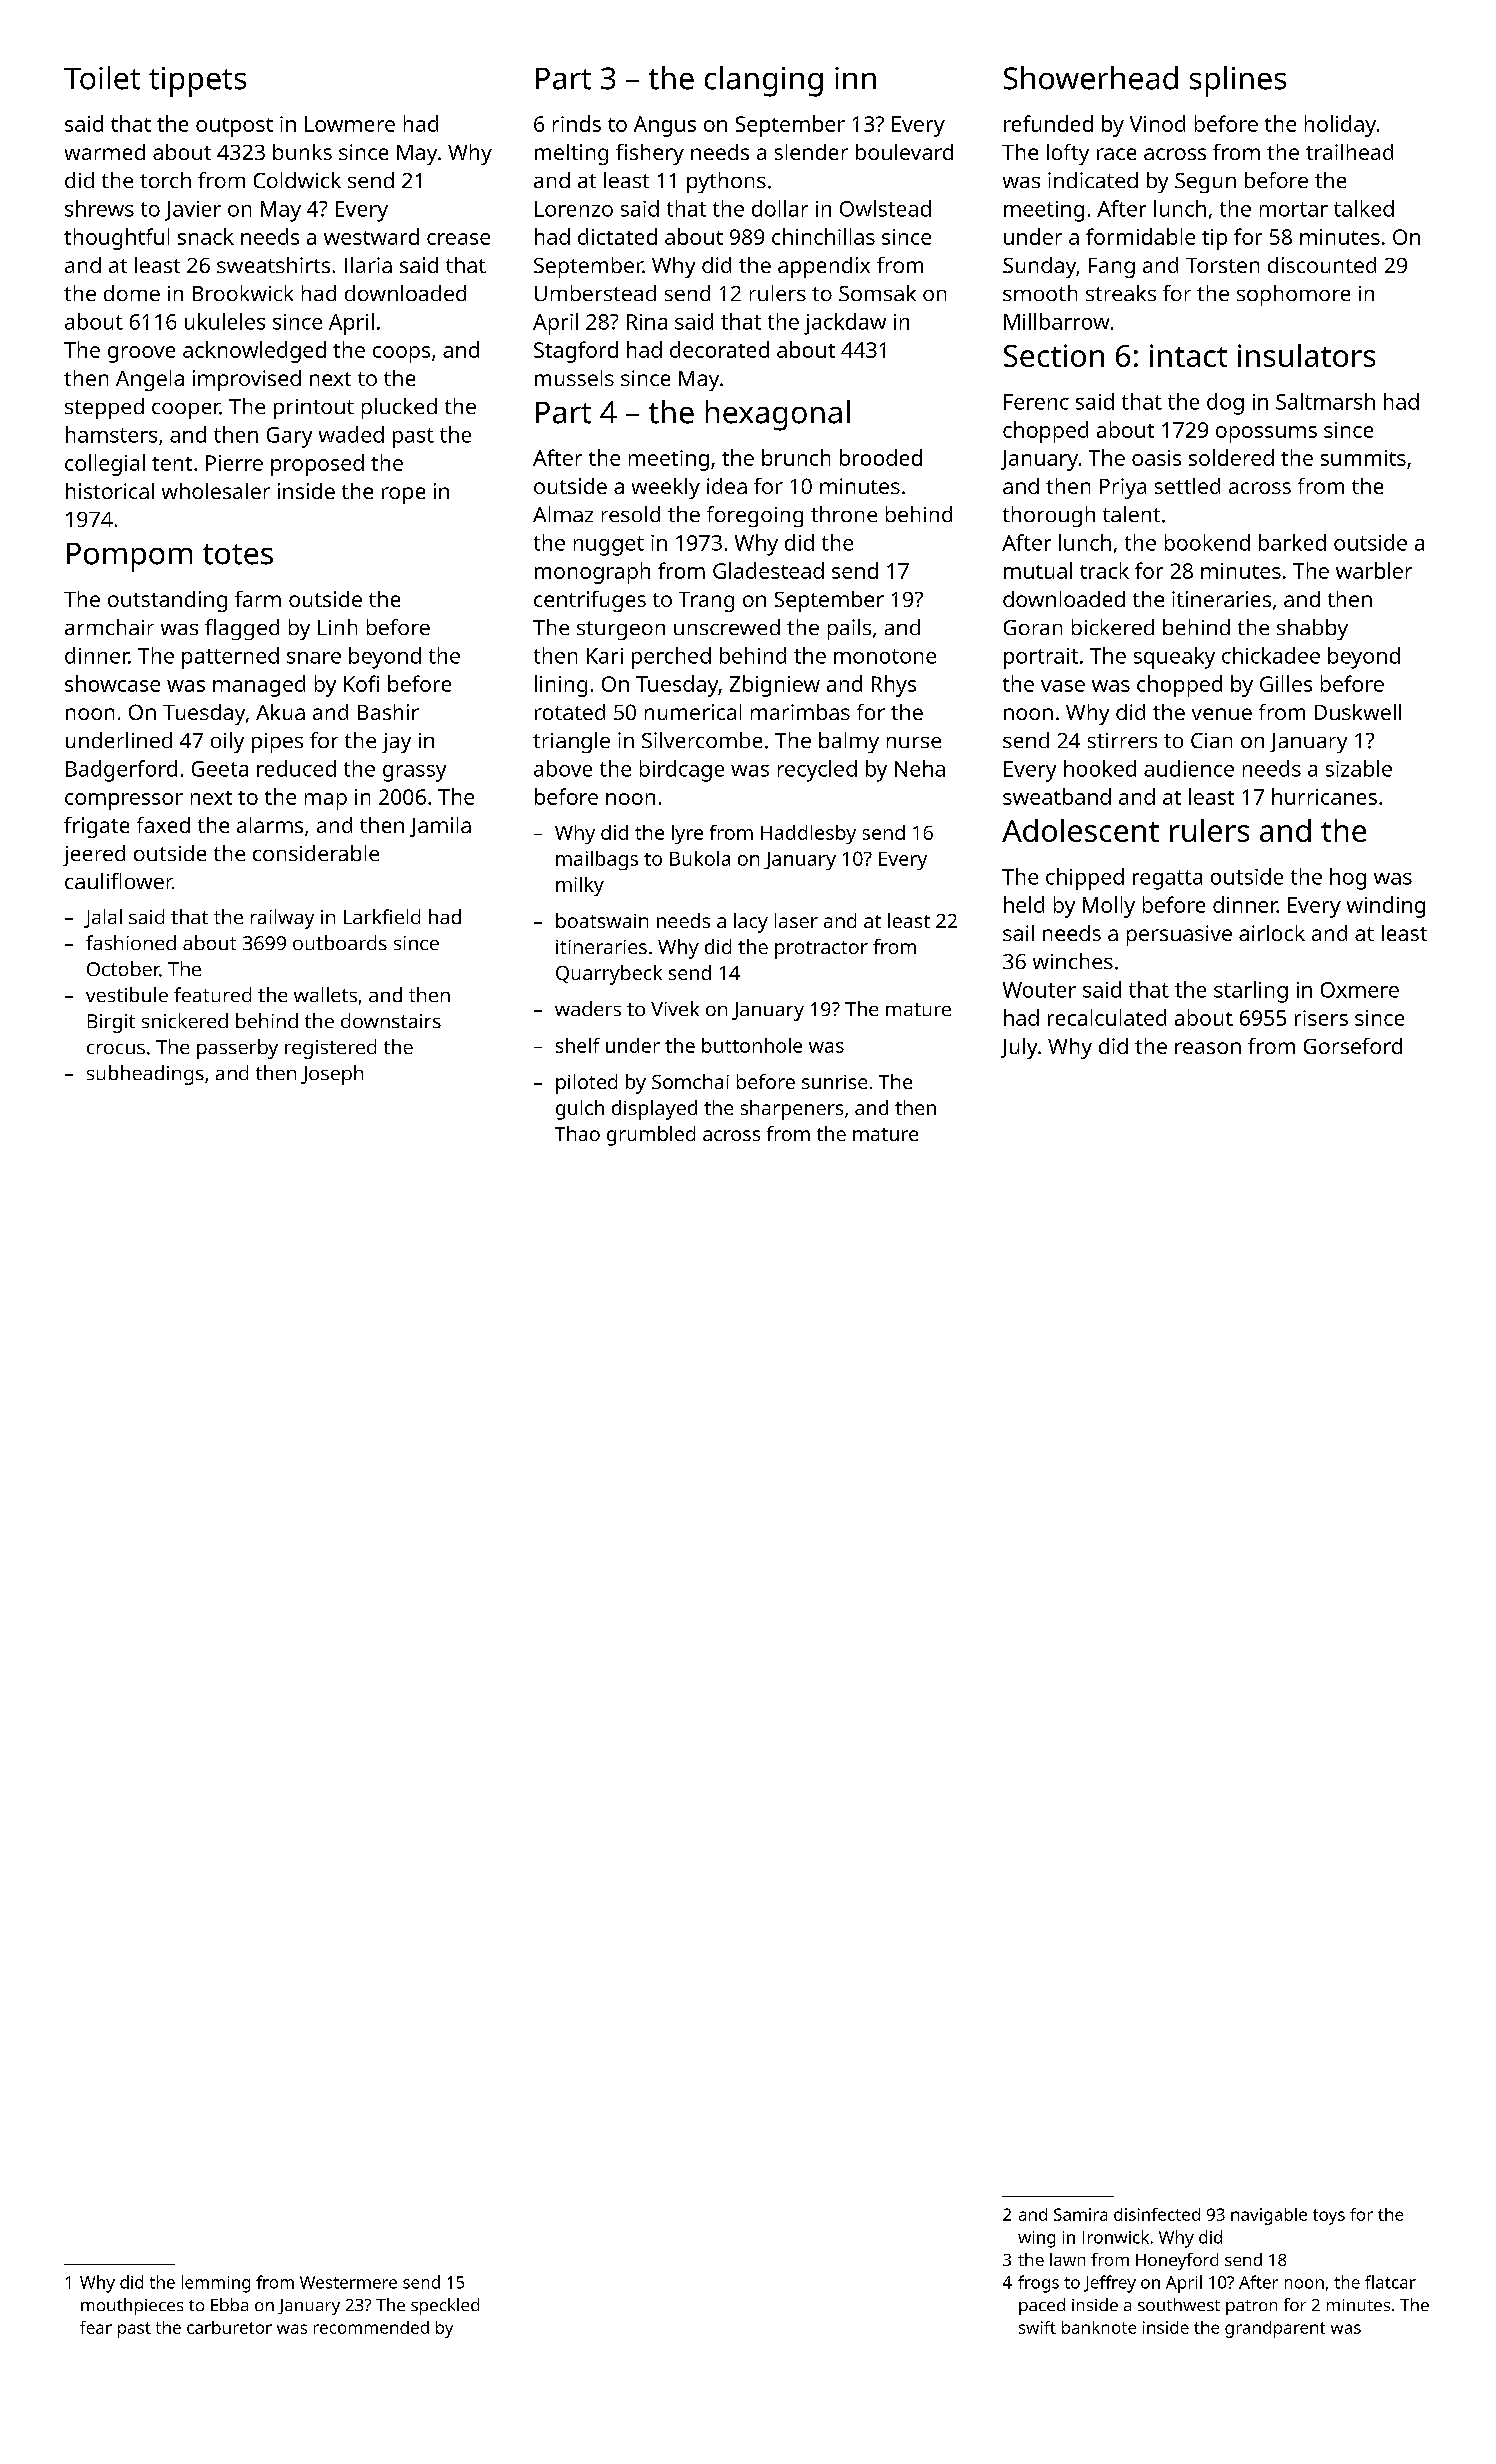 The image size is (1496, 2464). What do you see at coordinates (103, 918) in the page?
I see `Jalal` at bounding box center [103, 918].
